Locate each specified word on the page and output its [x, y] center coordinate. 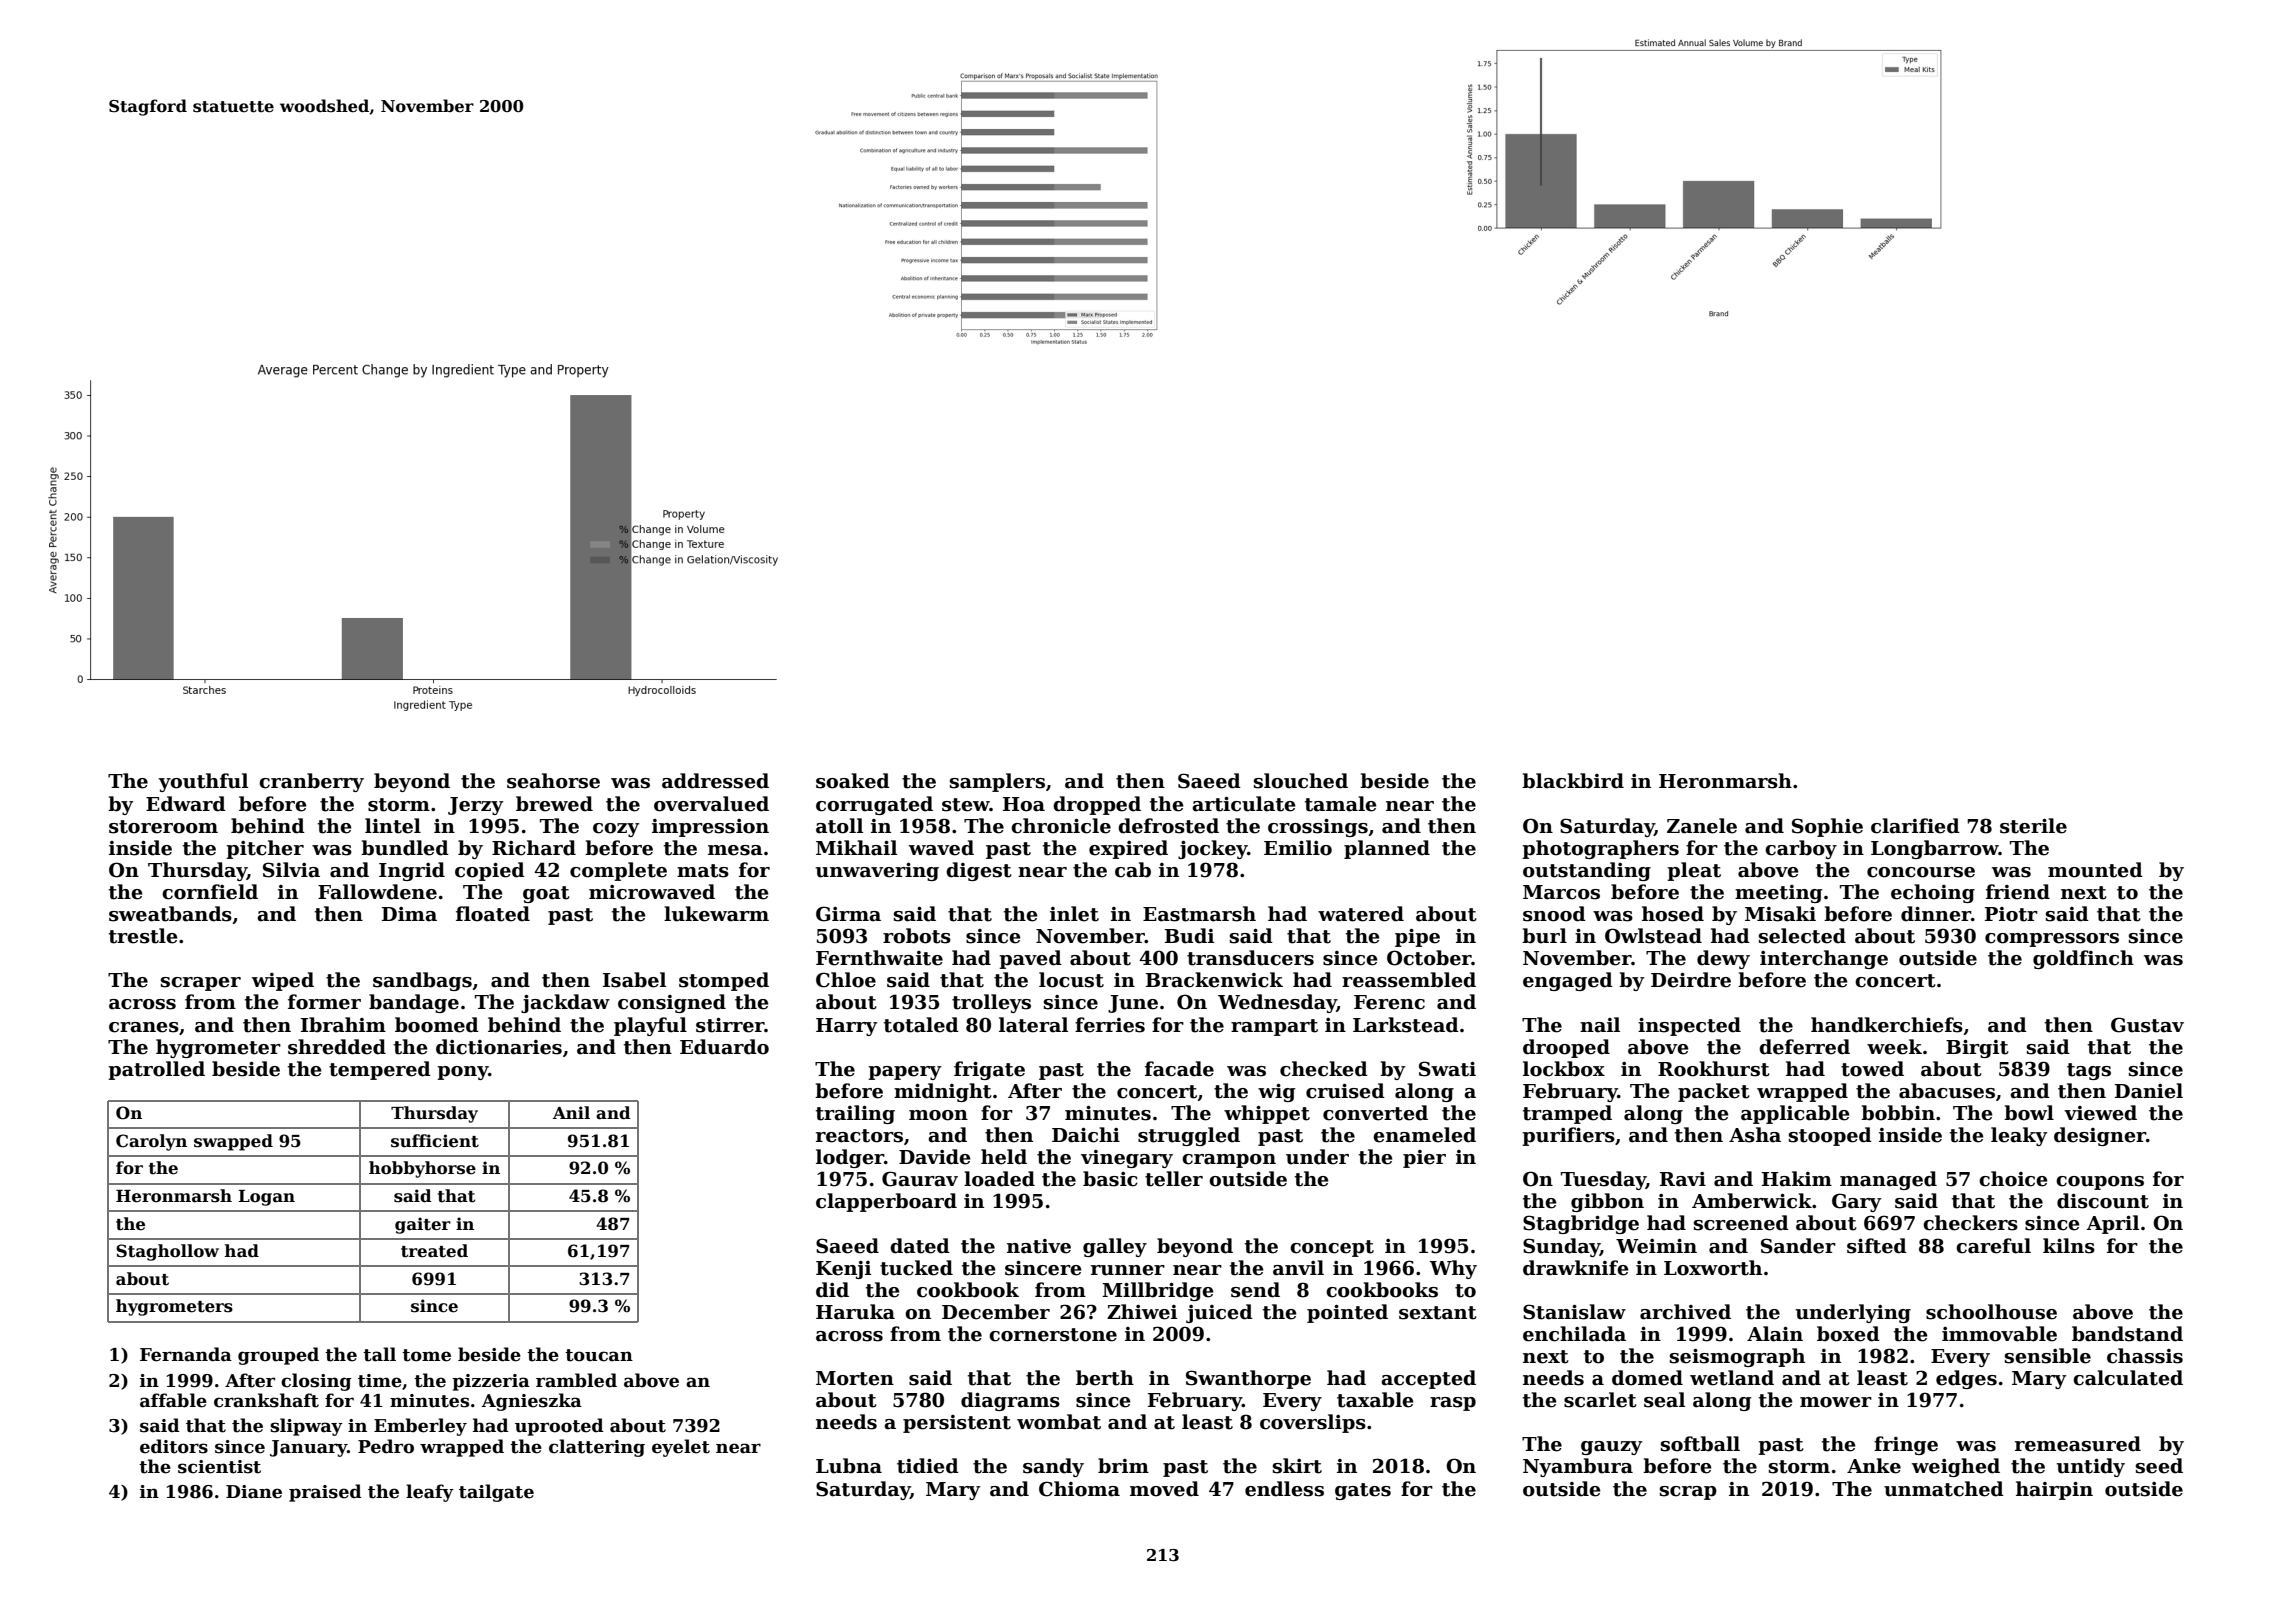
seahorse [553, 781]
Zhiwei [1142, 1312]
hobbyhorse [422, 1169]
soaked [853, 781]
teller [1174, 1179]
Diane [254, 1492]
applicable [1795, 1114]
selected [1802, 936]
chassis [2145, 1356]
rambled [576, 1380]
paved [1030, 959]
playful [650, 1026]
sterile [2033, 826]
